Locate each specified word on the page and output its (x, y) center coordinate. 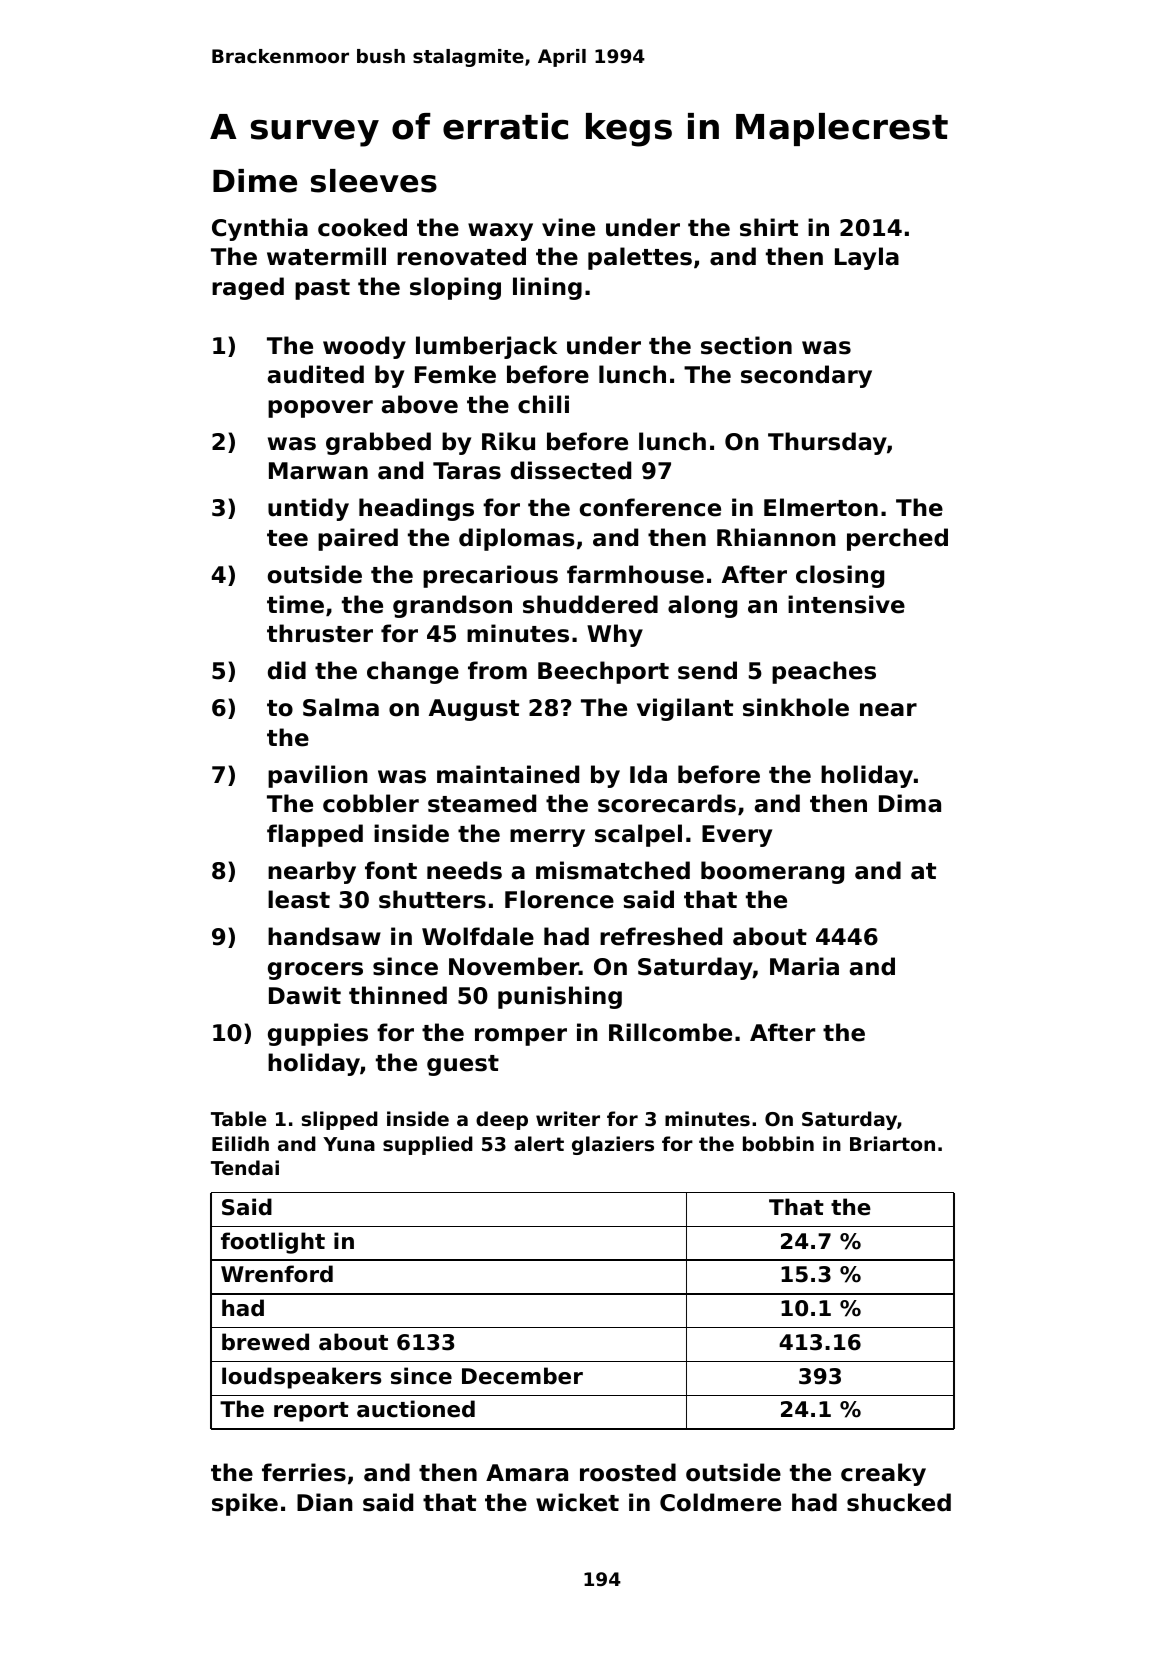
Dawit (305, 995)
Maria (804, 966)
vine (568, 227)
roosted (628, 1472)
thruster (320, 633)
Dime (255, 181)
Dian (325, 1502)
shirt (769, 227)
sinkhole (796, 707)
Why (615, 635)
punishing (560, 997)
